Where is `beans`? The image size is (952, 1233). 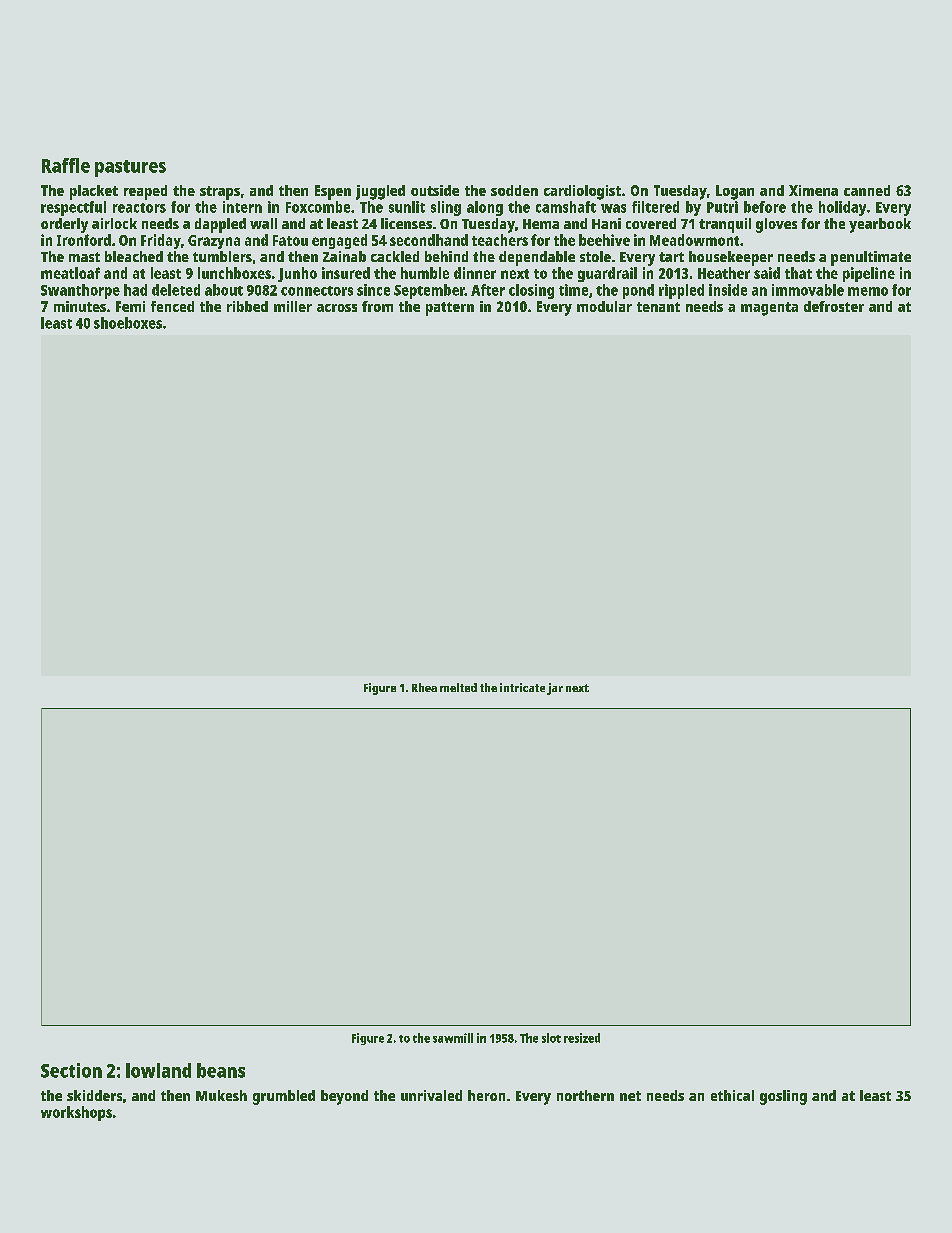 beans is located at coordinates (221, 1070).
